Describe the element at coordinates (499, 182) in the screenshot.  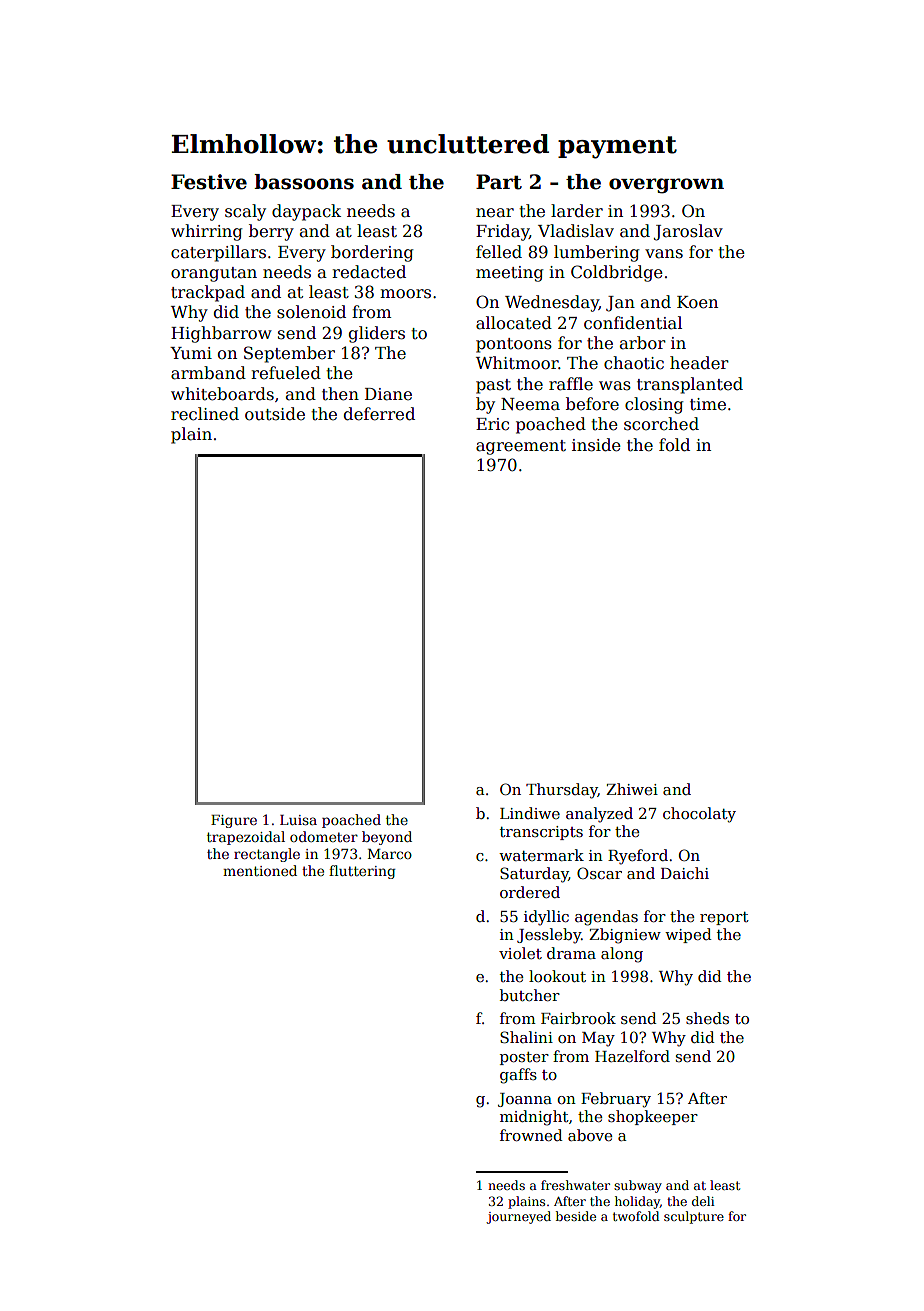
I see `Part` at that location.
